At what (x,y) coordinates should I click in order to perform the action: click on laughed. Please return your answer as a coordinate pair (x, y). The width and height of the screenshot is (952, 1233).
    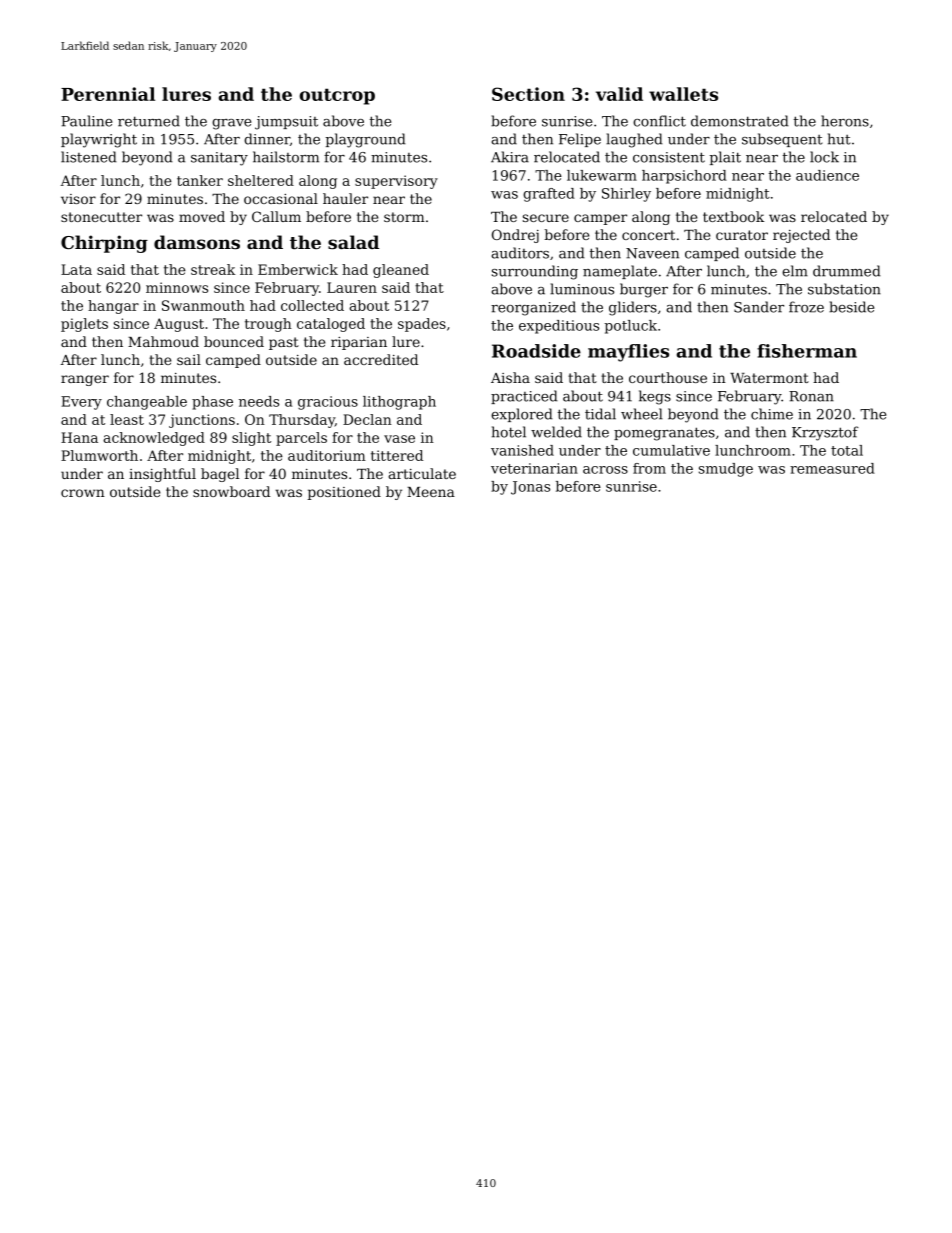
    Looking at the image, I should click on (634, 140).
